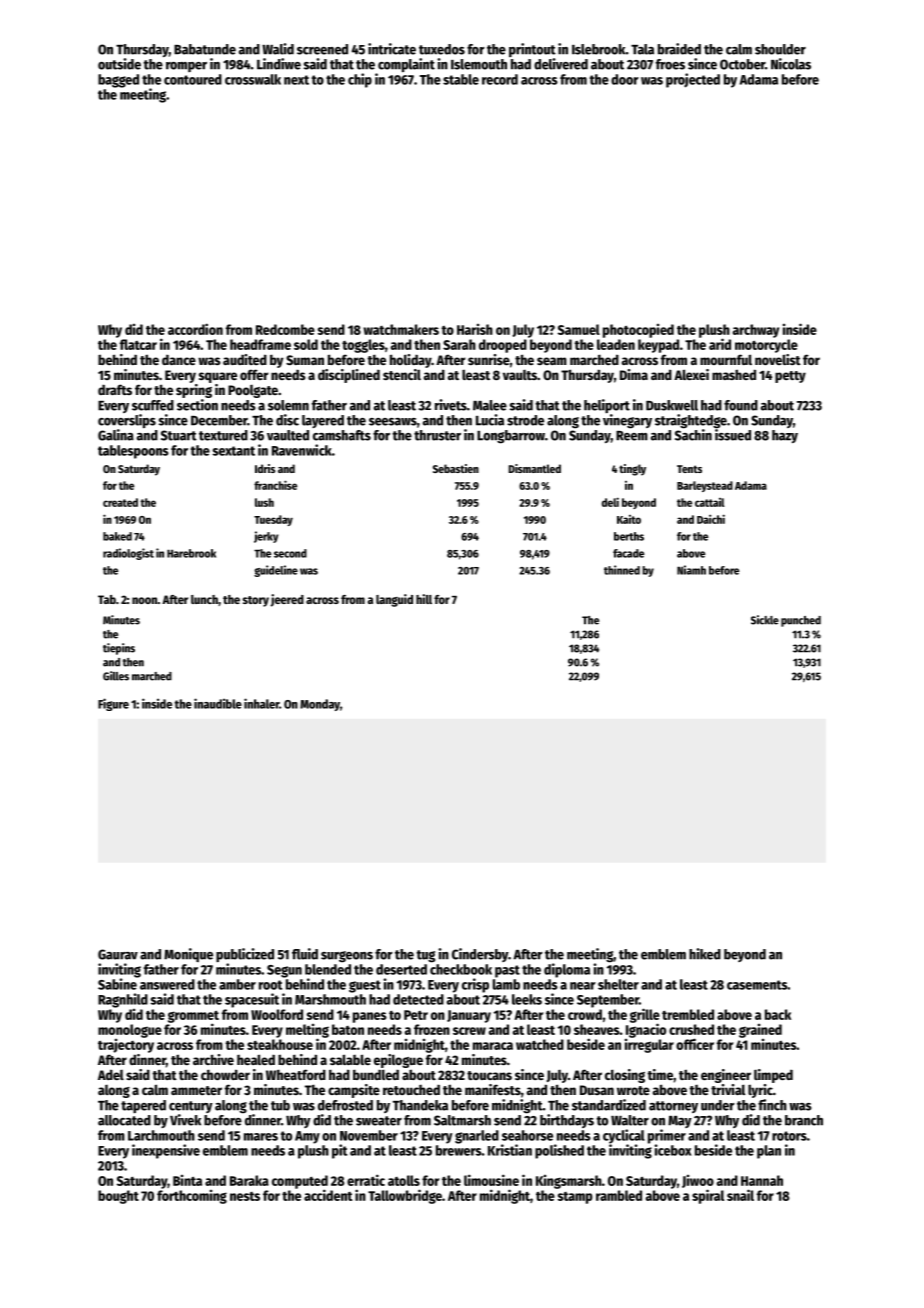 This page has width=924, height=1308. Describe the element at coordinates (320, 705) in the page. I see `Monday` at that location.
